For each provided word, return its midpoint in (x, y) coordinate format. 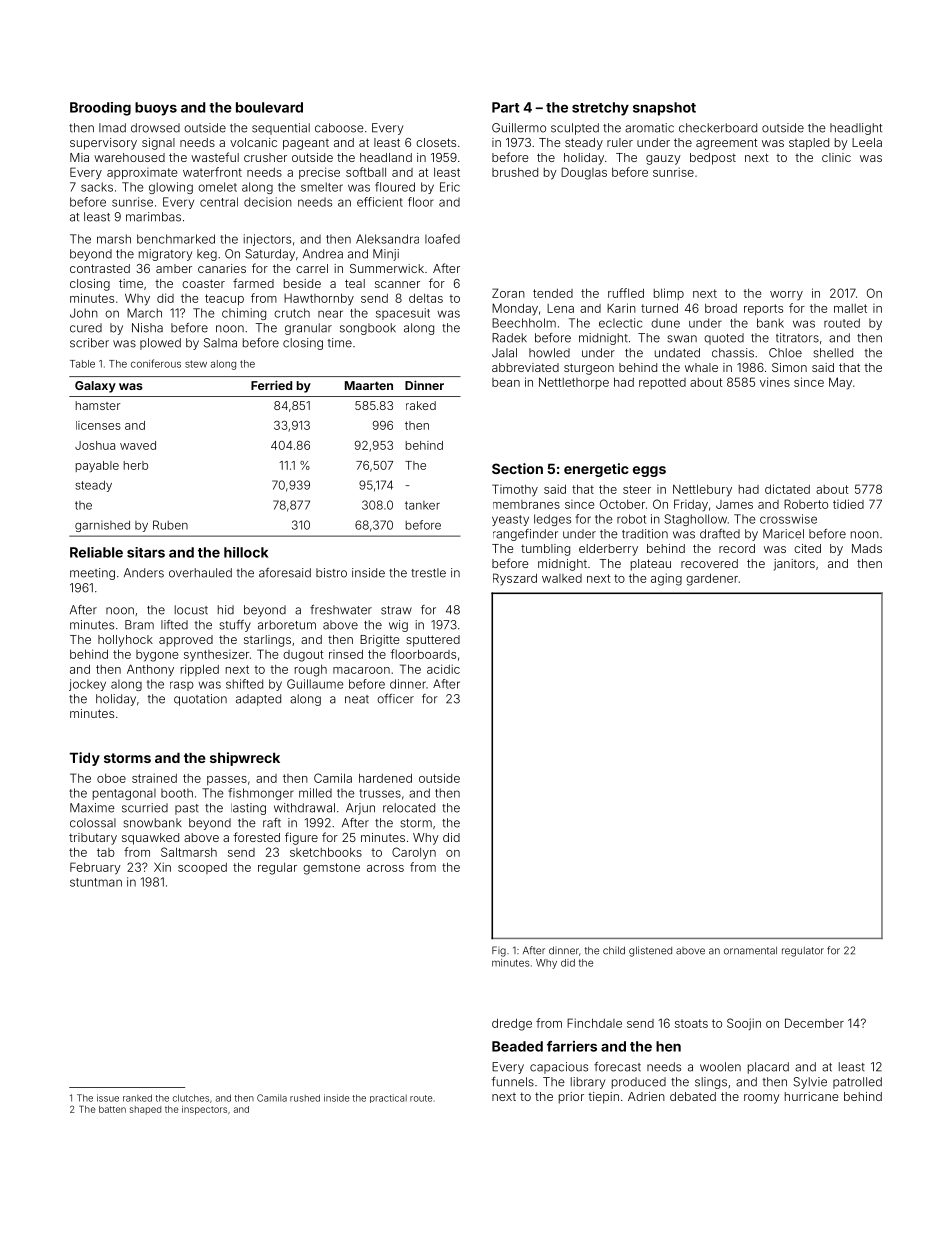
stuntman (96, 882)
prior (571, 1098)
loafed (442, 239)
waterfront (212, 172)
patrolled (857, 1083)
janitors (794, 565)
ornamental (750, 951)
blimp (669, 294)
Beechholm (524, 323)
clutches (191, 1098)
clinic (836, 157)
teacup (224, 299)
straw (396, 610)
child (614, 950)
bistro (331, 573)
